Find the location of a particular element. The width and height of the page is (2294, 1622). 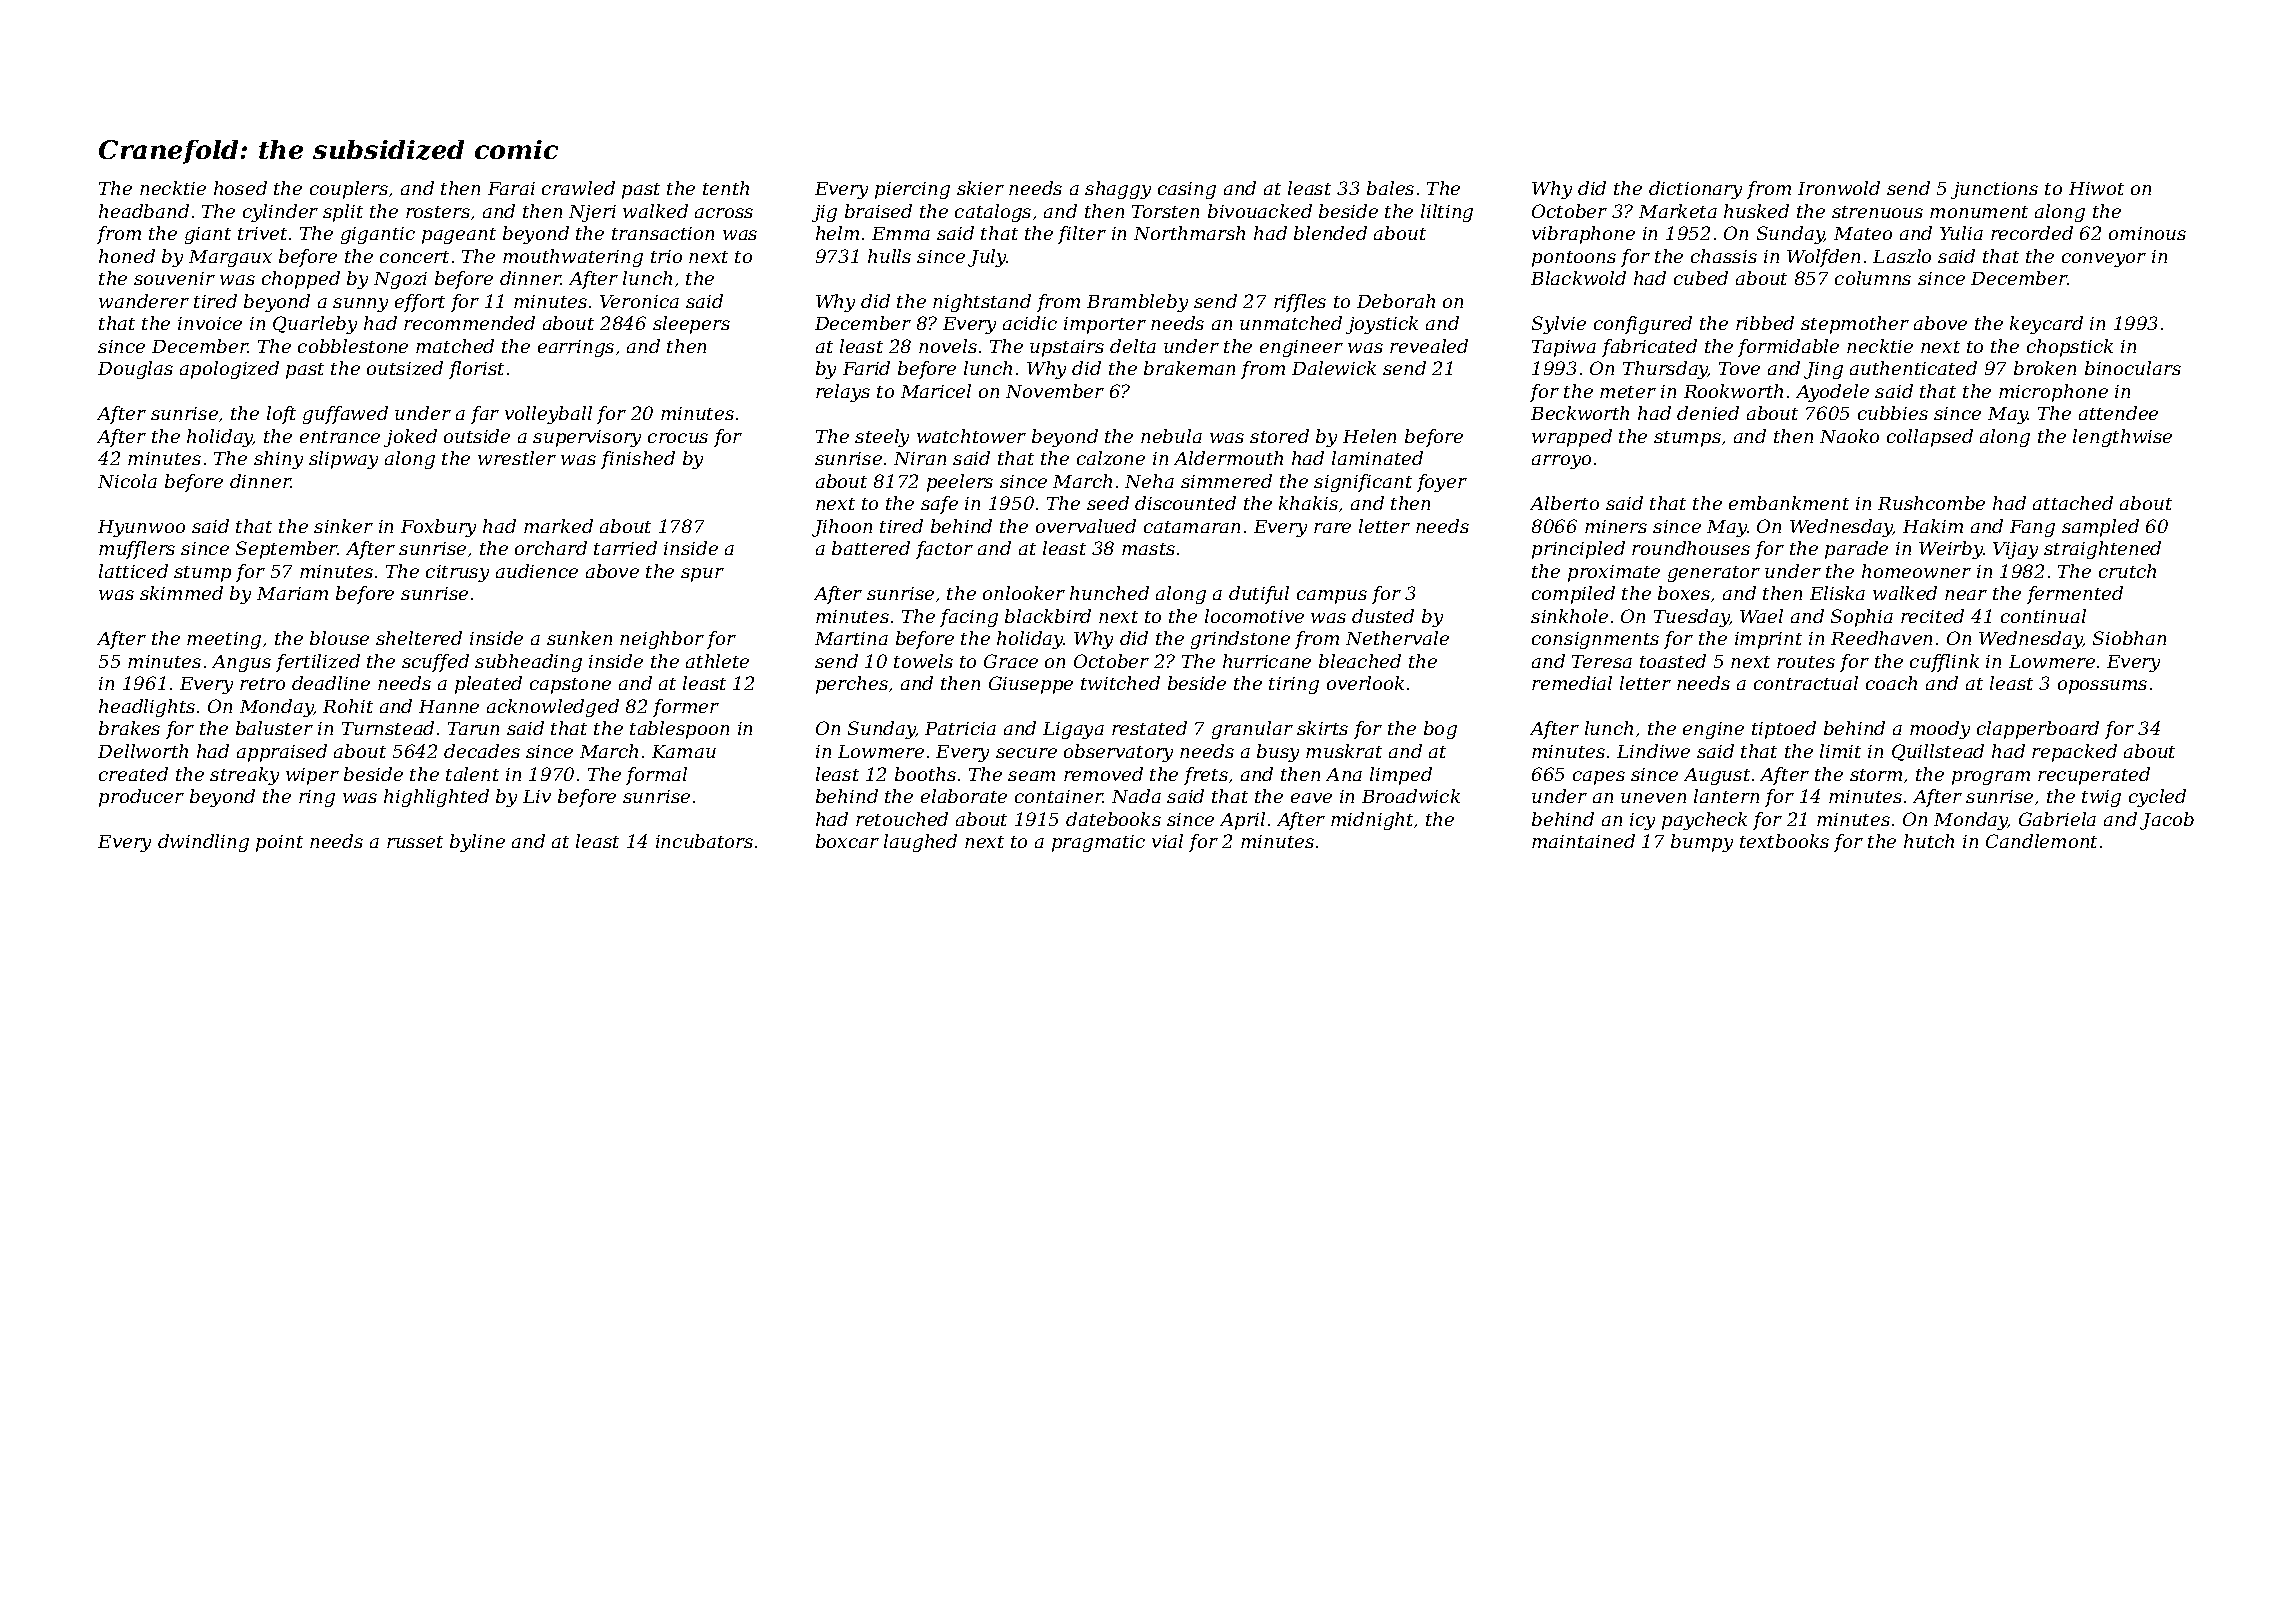

guffawed is located at coordinates (345, 415).
